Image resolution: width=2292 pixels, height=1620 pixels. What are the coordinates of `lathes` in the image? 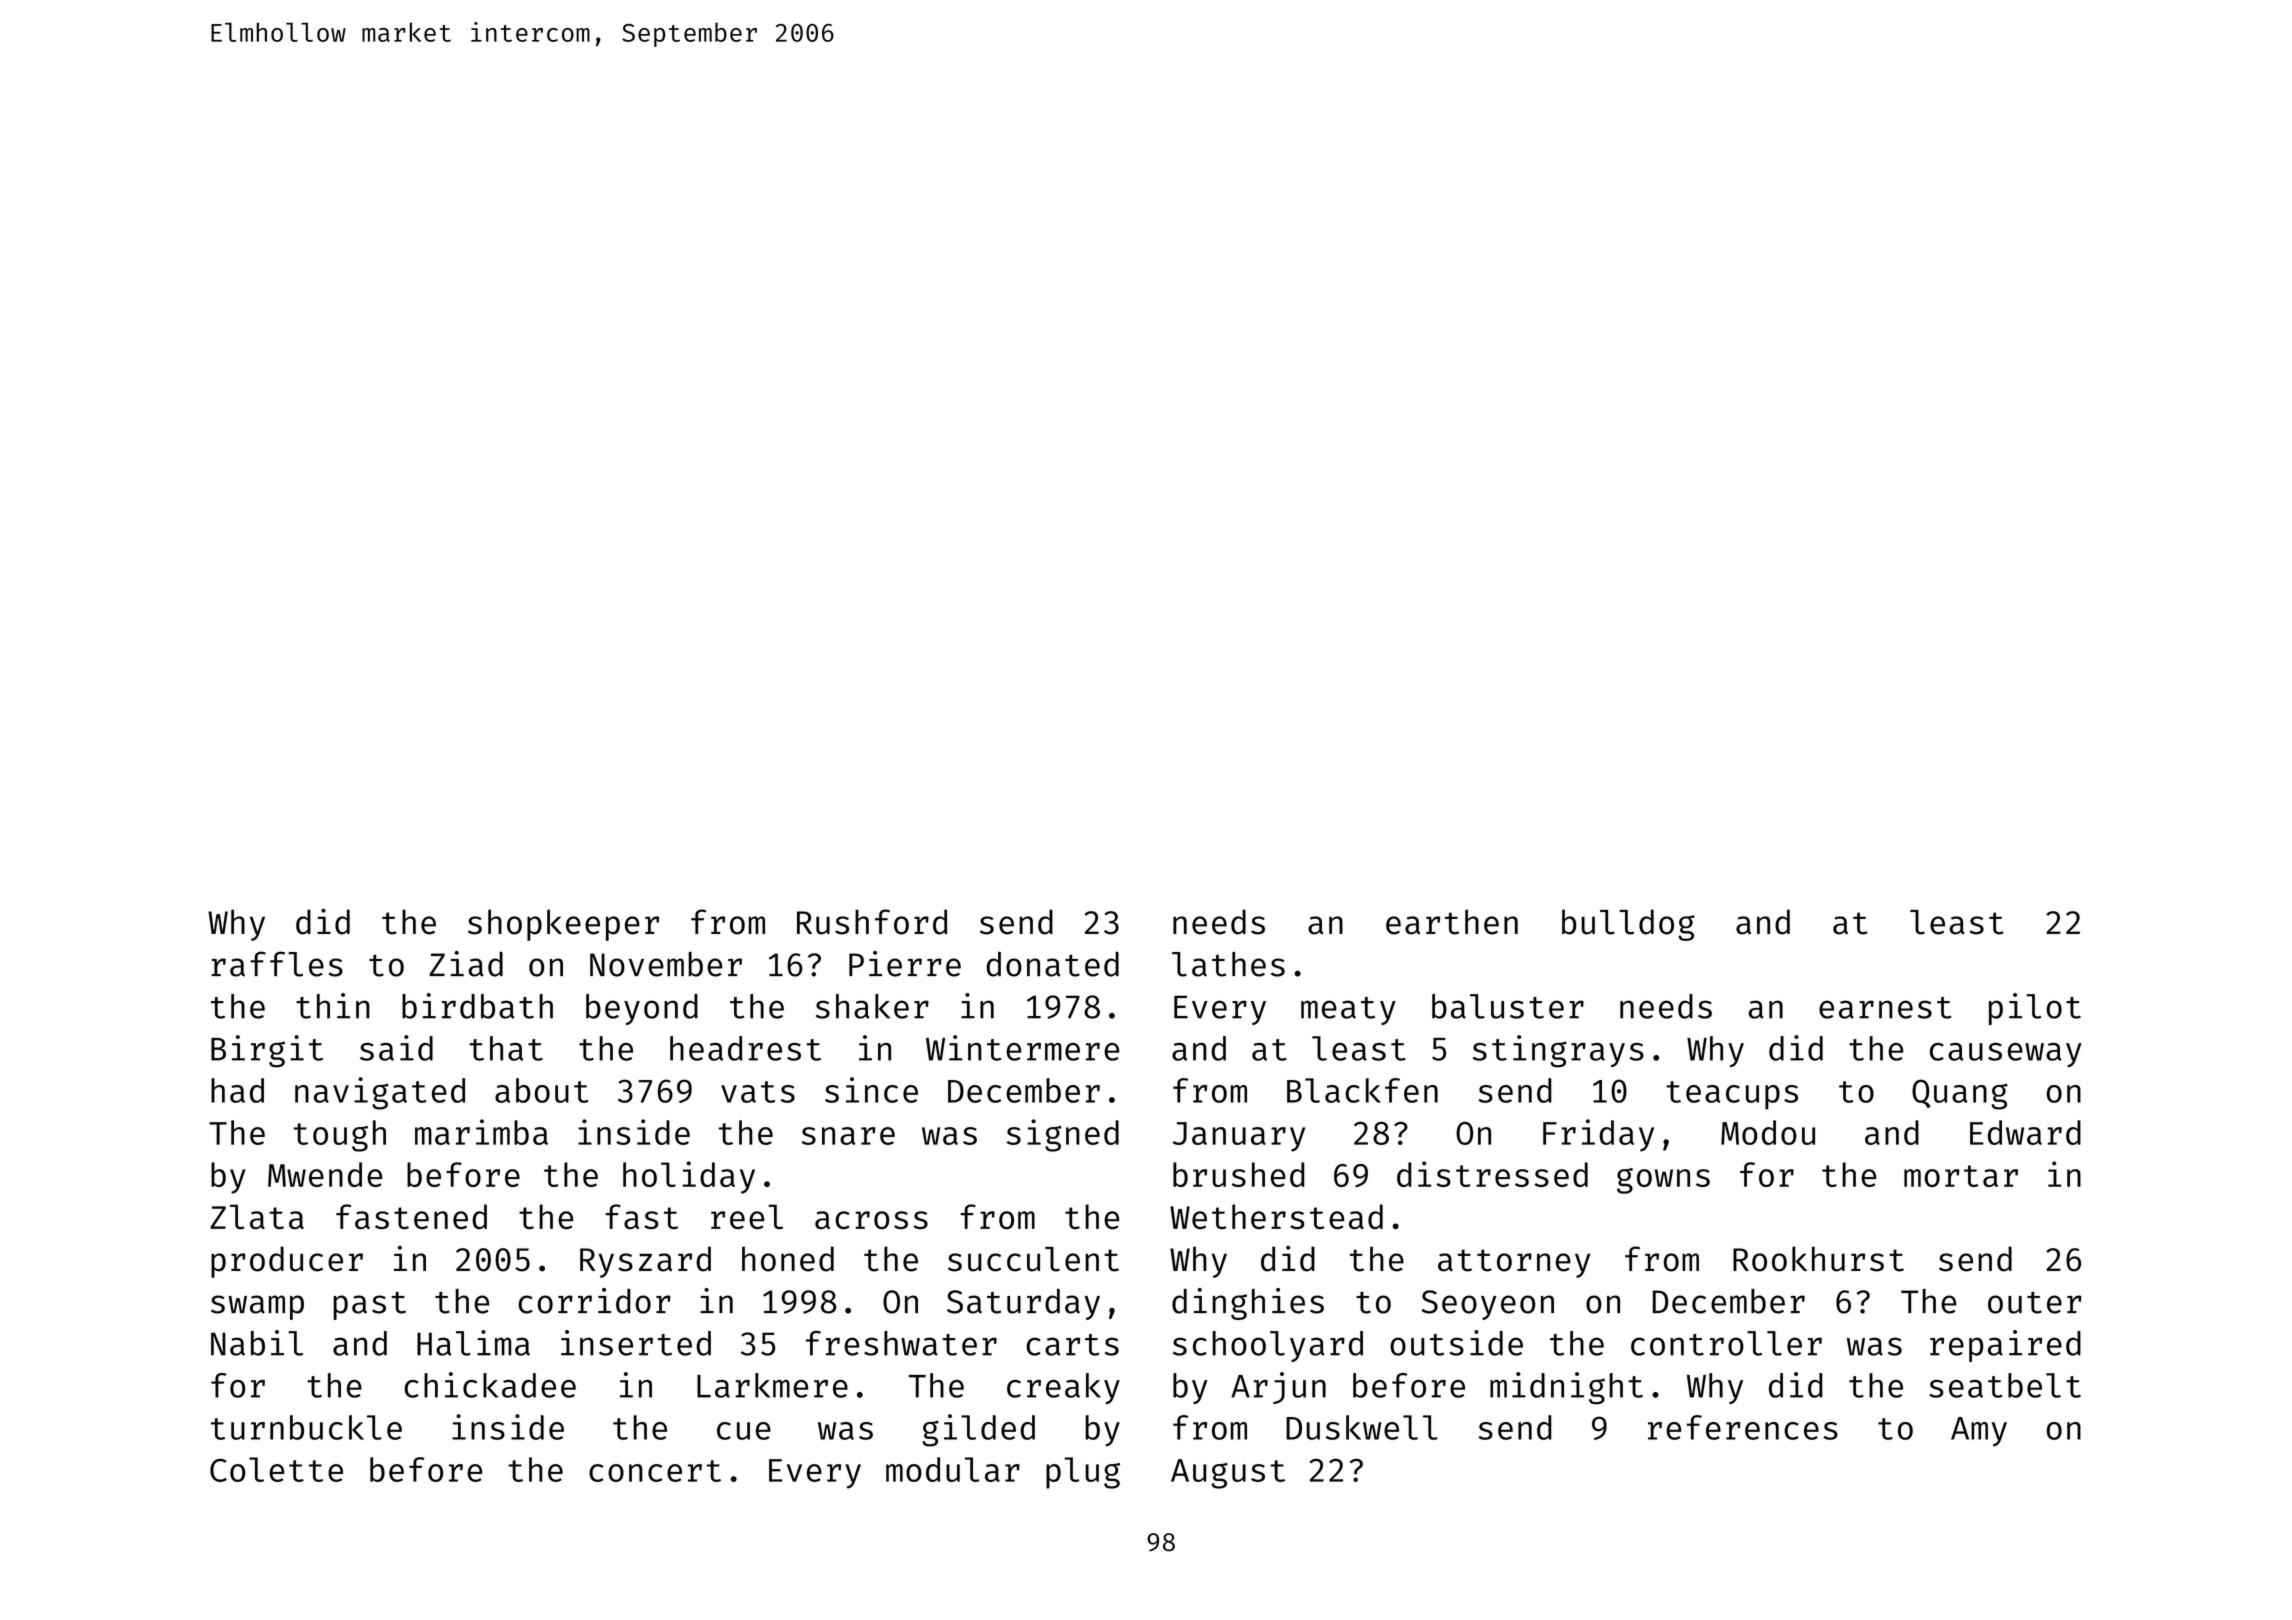 It's located at (1228, 964).
